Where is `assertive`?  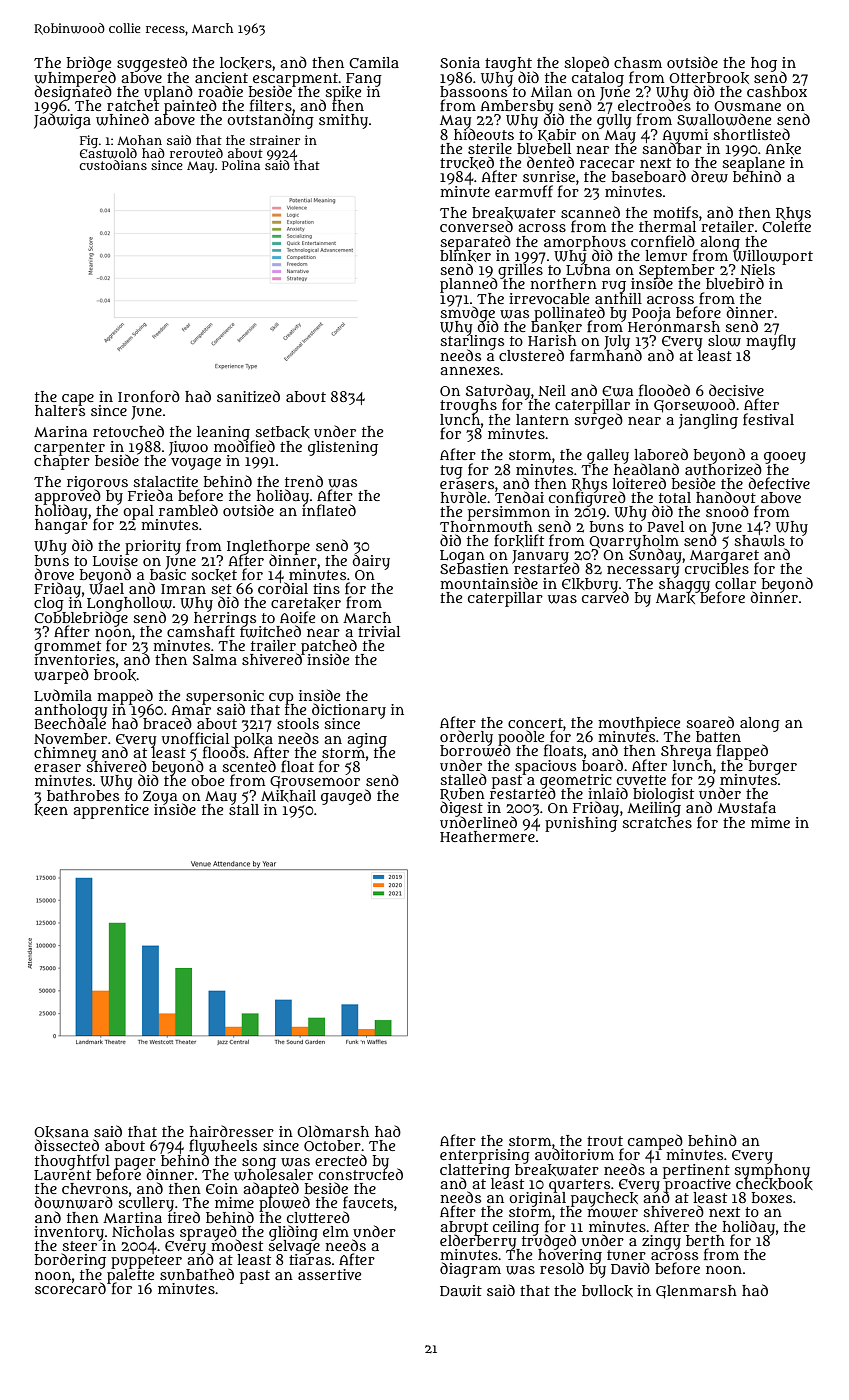
assertive is located at coordinates (329, 1274).
